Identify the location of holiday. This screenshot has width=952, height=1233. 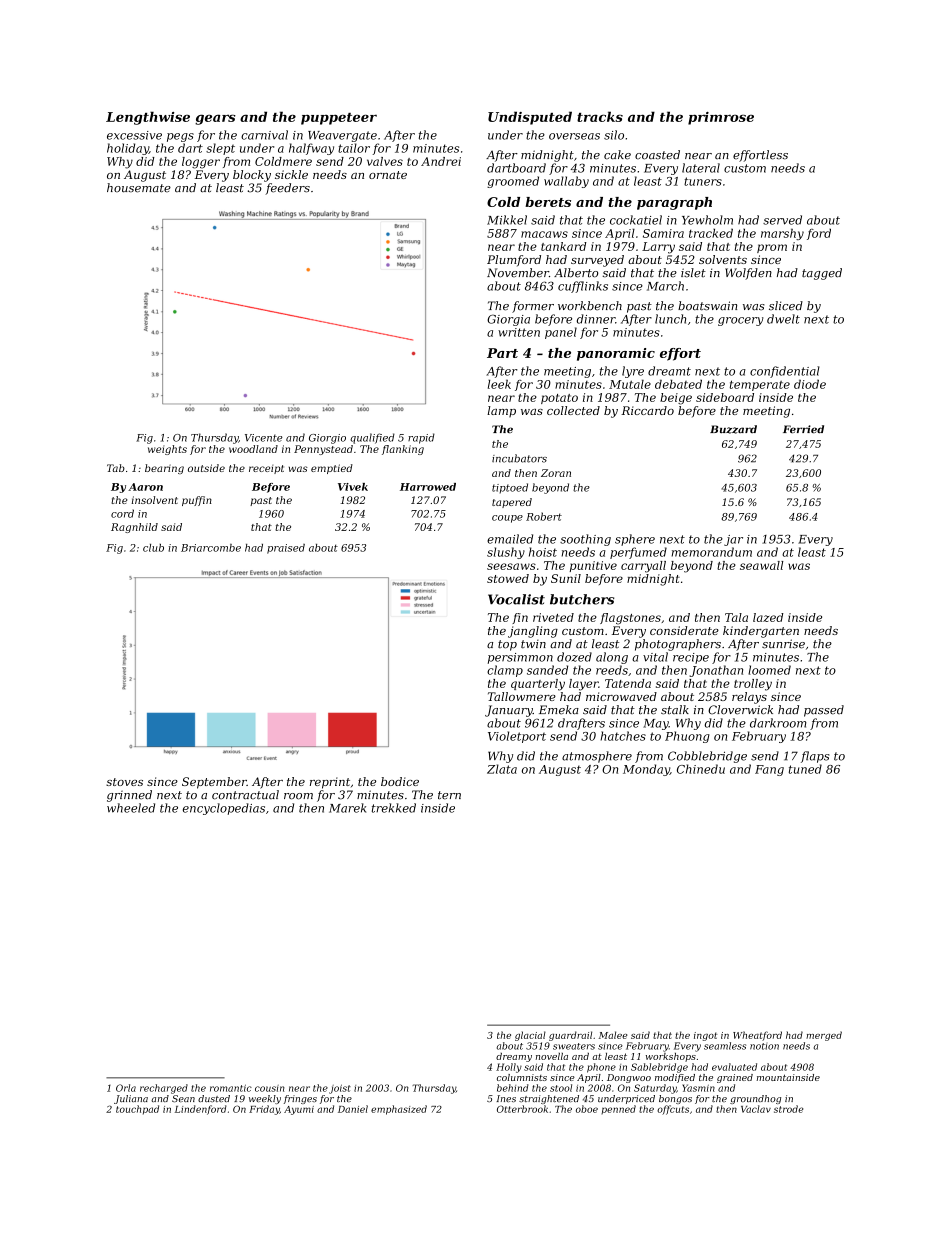
(128, 149).
